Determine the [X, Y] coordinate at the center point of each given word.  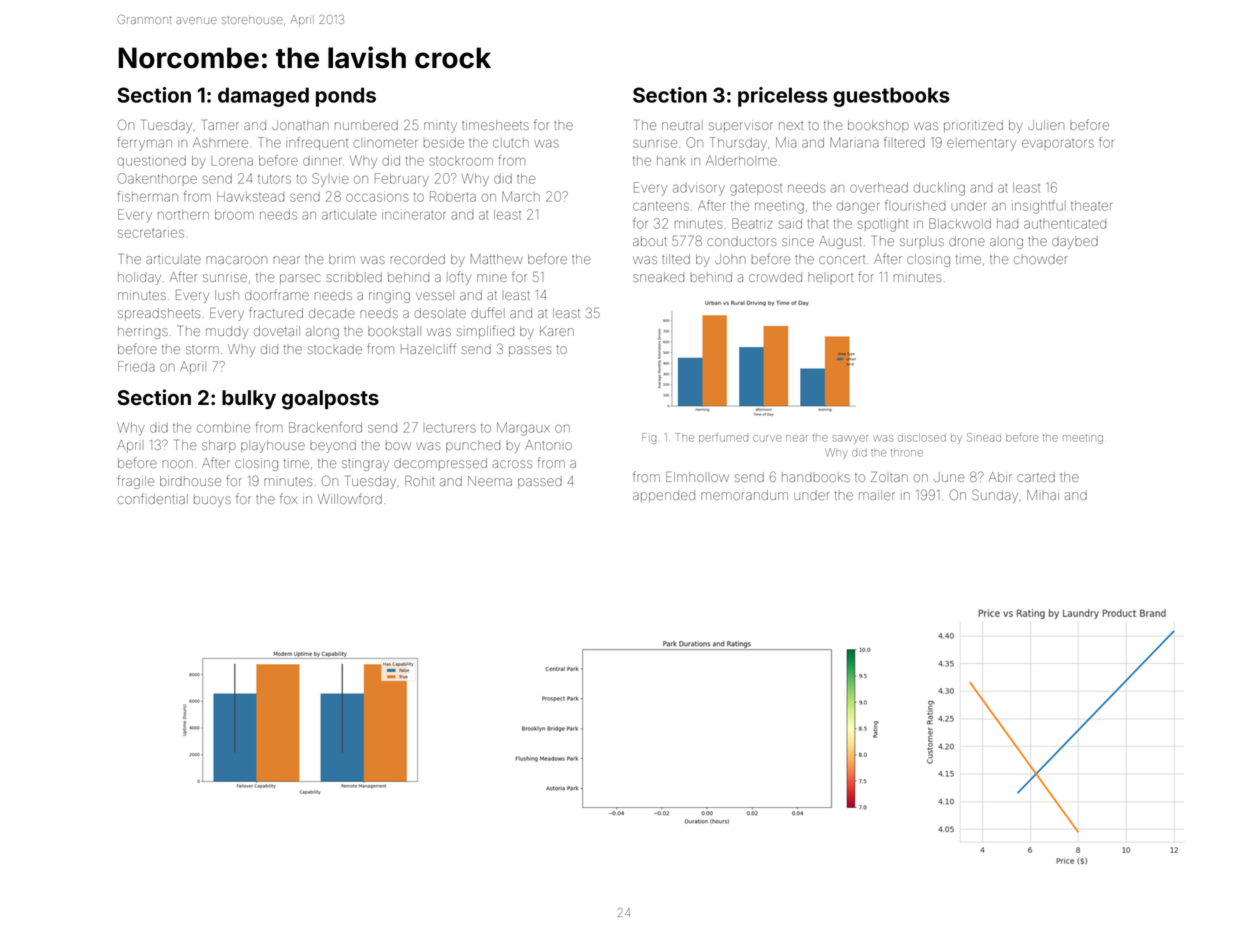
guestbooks [891, 97]
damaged [263, 97]
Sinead [984, 437]
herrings [143, 332]
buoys [212, 500]
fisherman [148, 196]
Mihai [1043, 495]
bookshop [878, 126]
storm [202, 350]
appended [664, 496]
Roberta [453, 196]
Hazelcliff [428, 348]
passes [530, 351]
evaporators [1058, 143]
